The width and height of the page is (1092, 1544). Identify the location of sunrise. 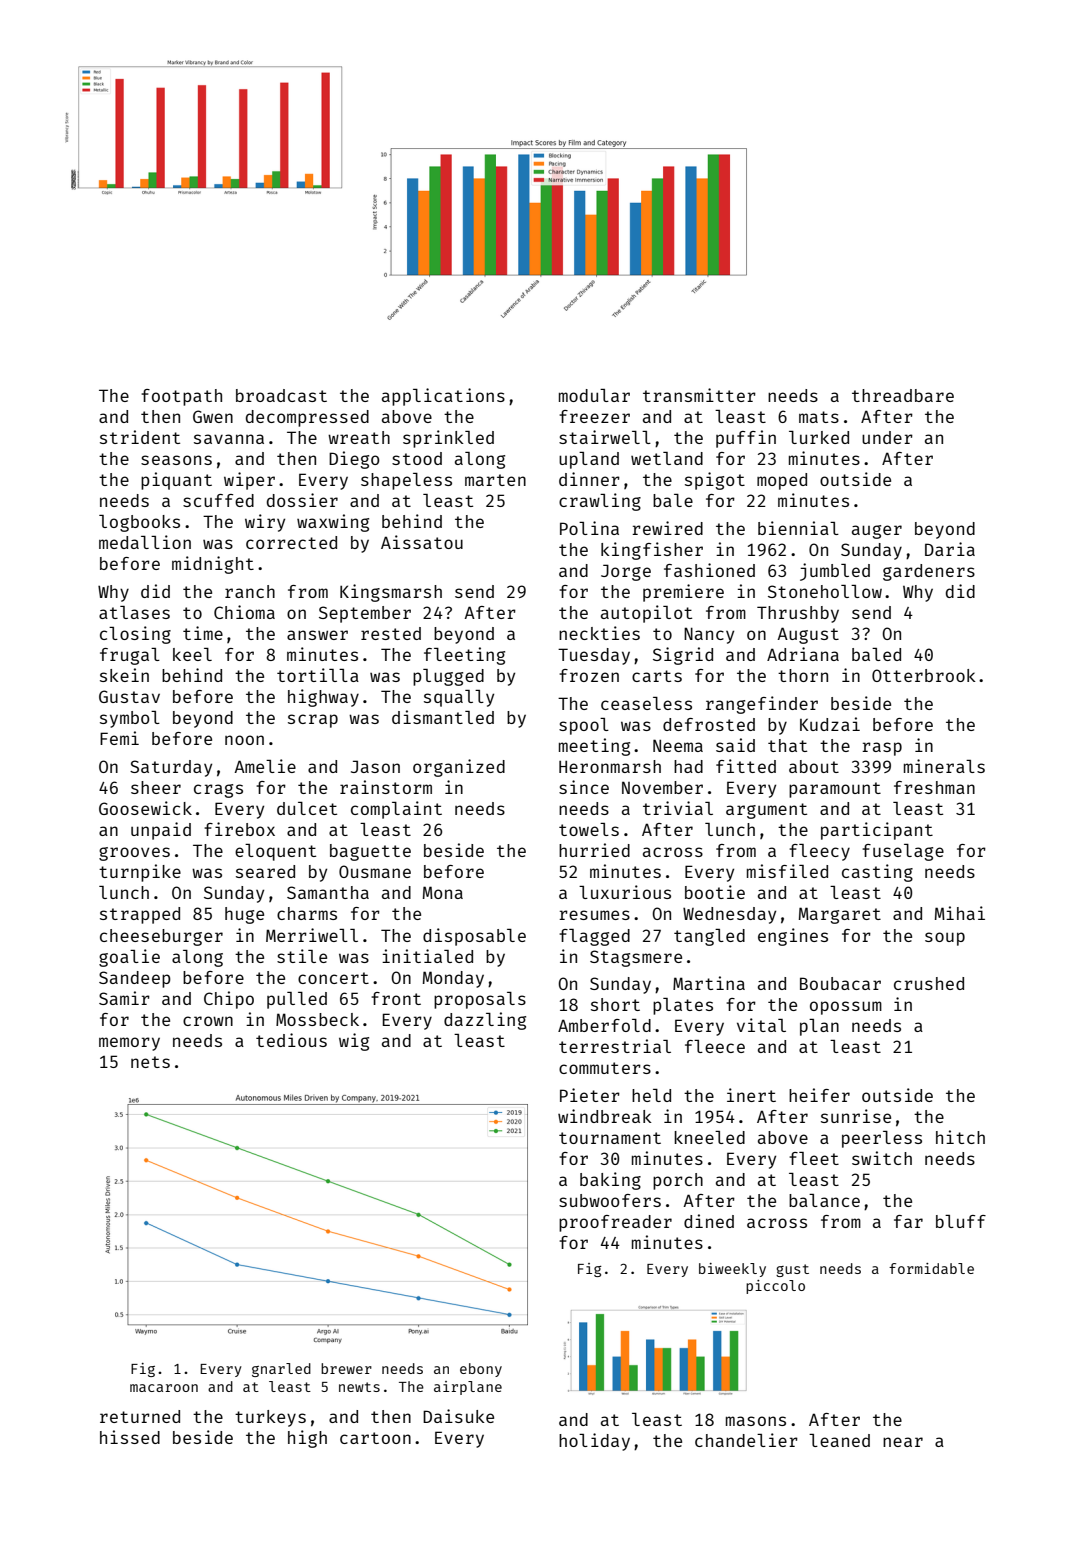
(856, 1116).
